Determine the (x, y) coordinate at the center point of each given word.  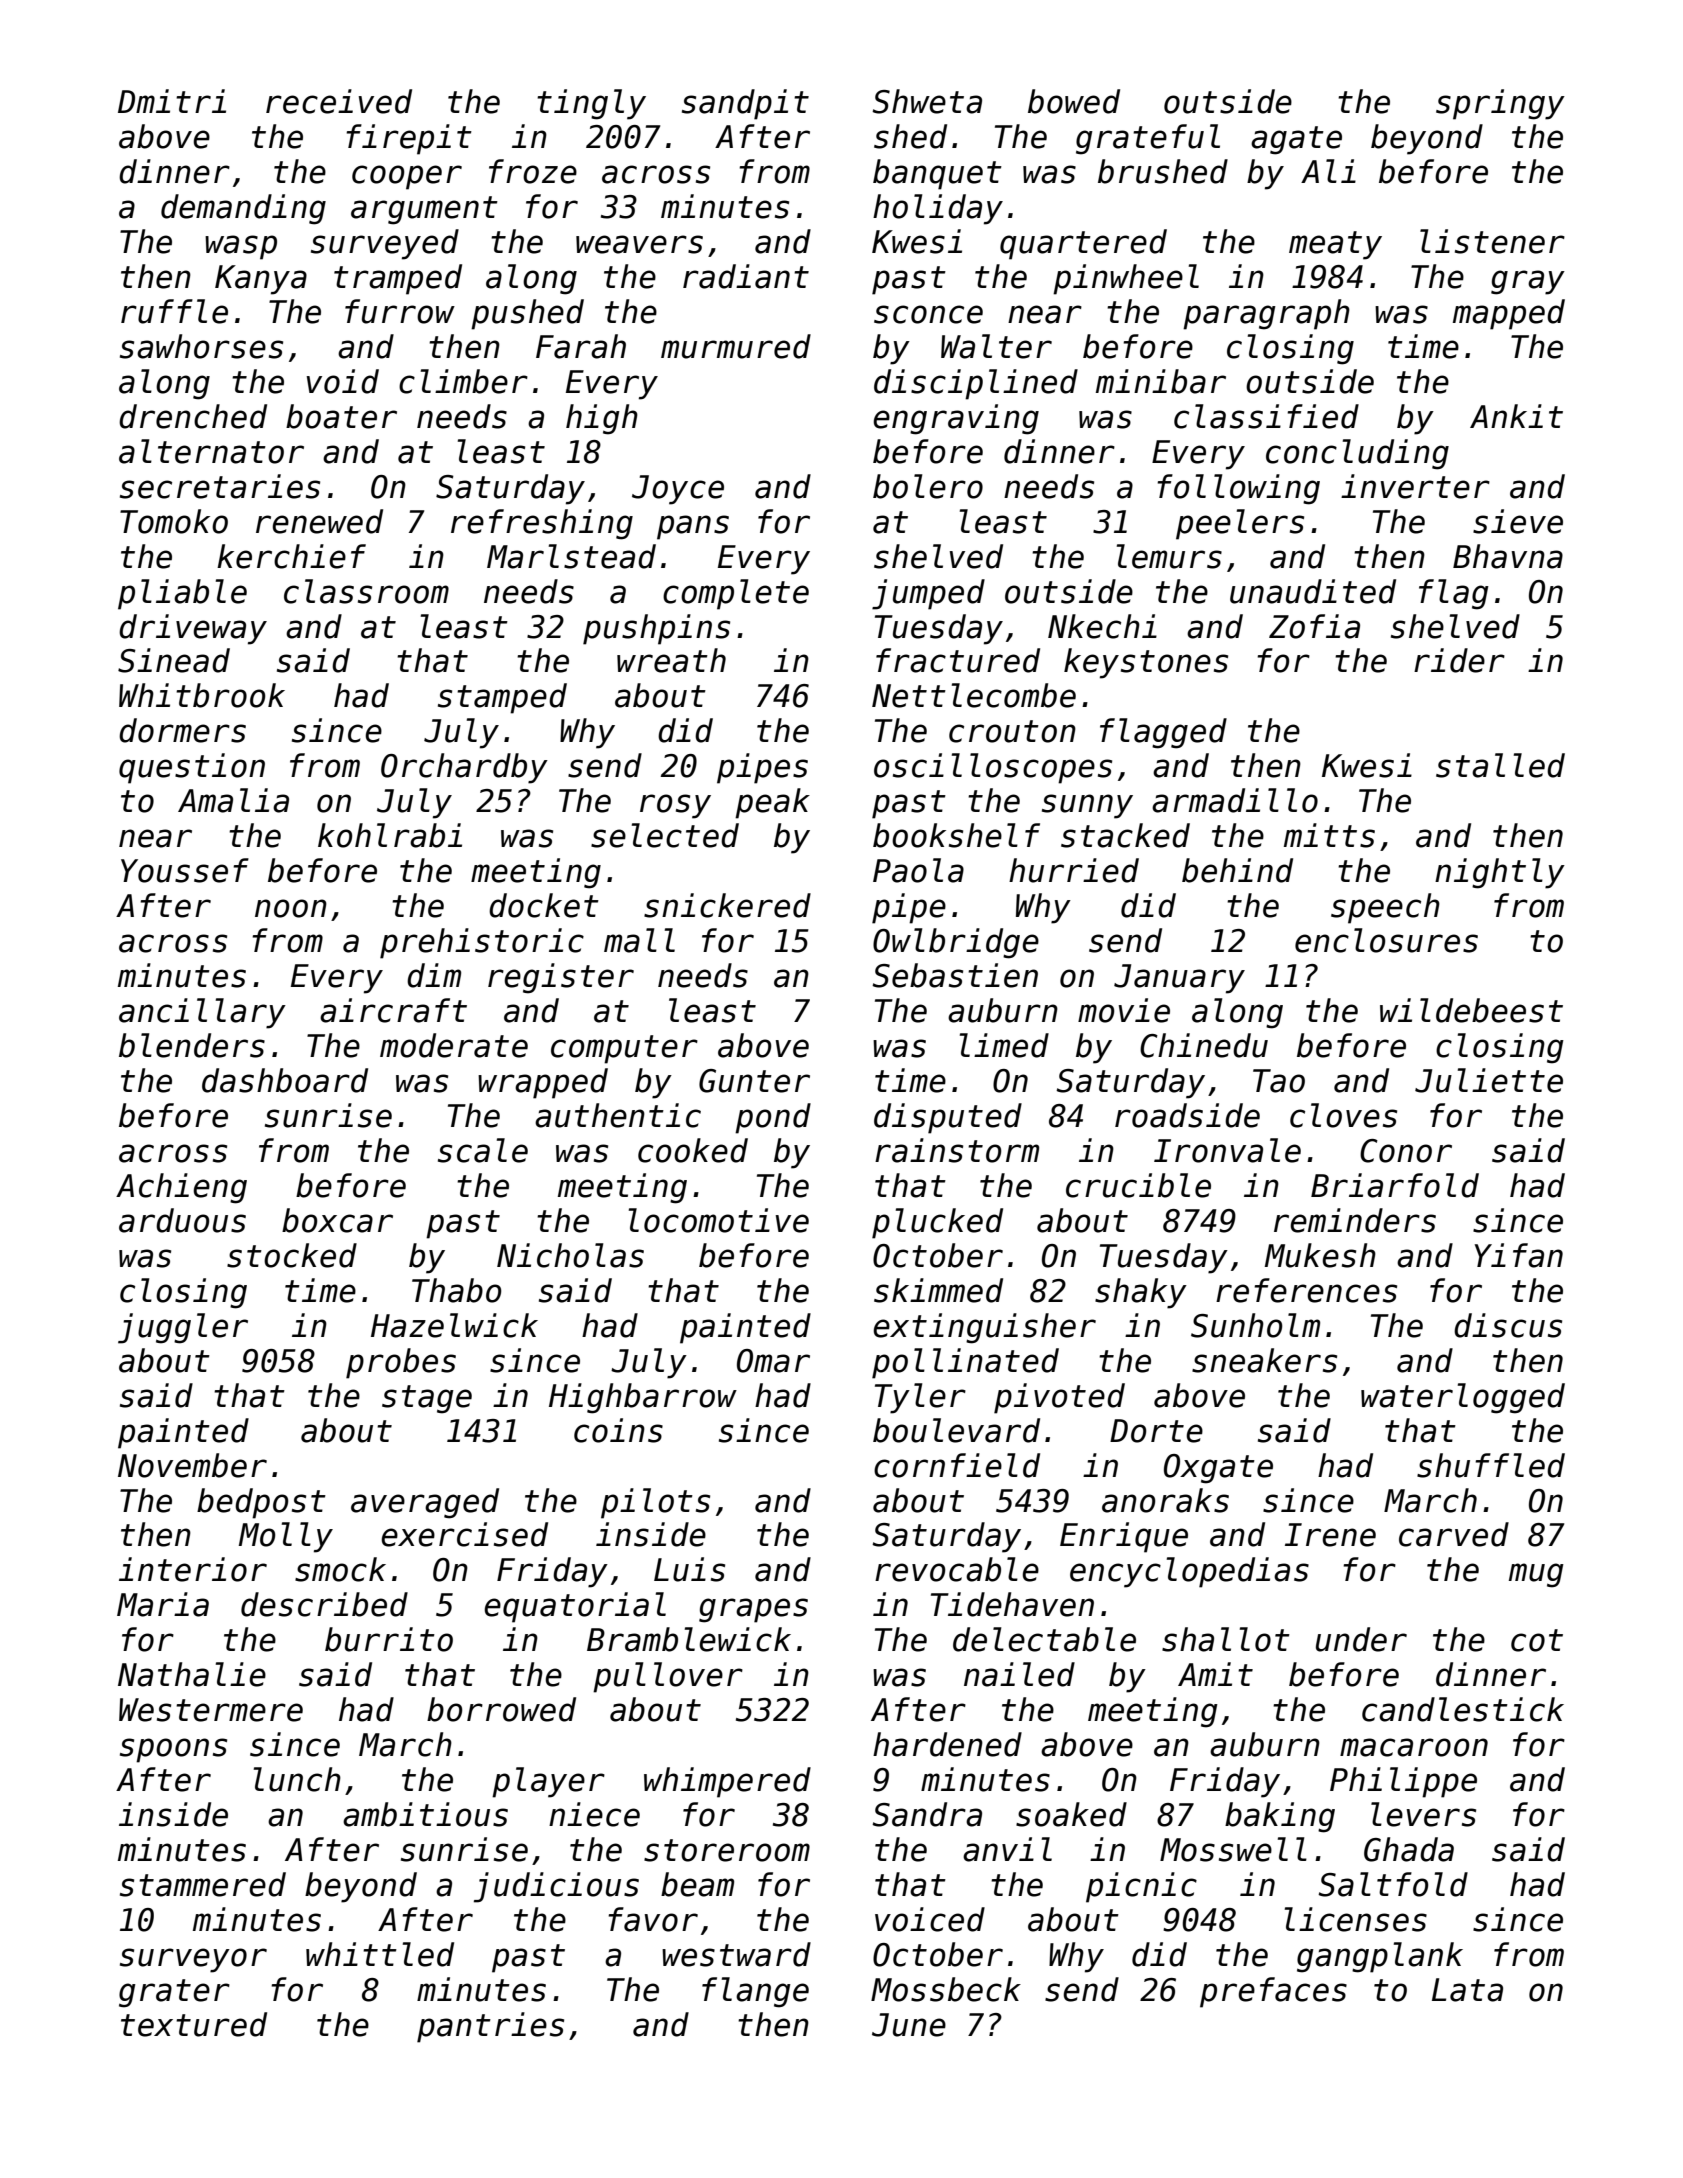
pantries (490, 2027)
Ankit (1516, 416)
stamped (502, 698)
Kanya (261, 280)
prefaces (1273, 1992)
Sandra (927, 1814)
